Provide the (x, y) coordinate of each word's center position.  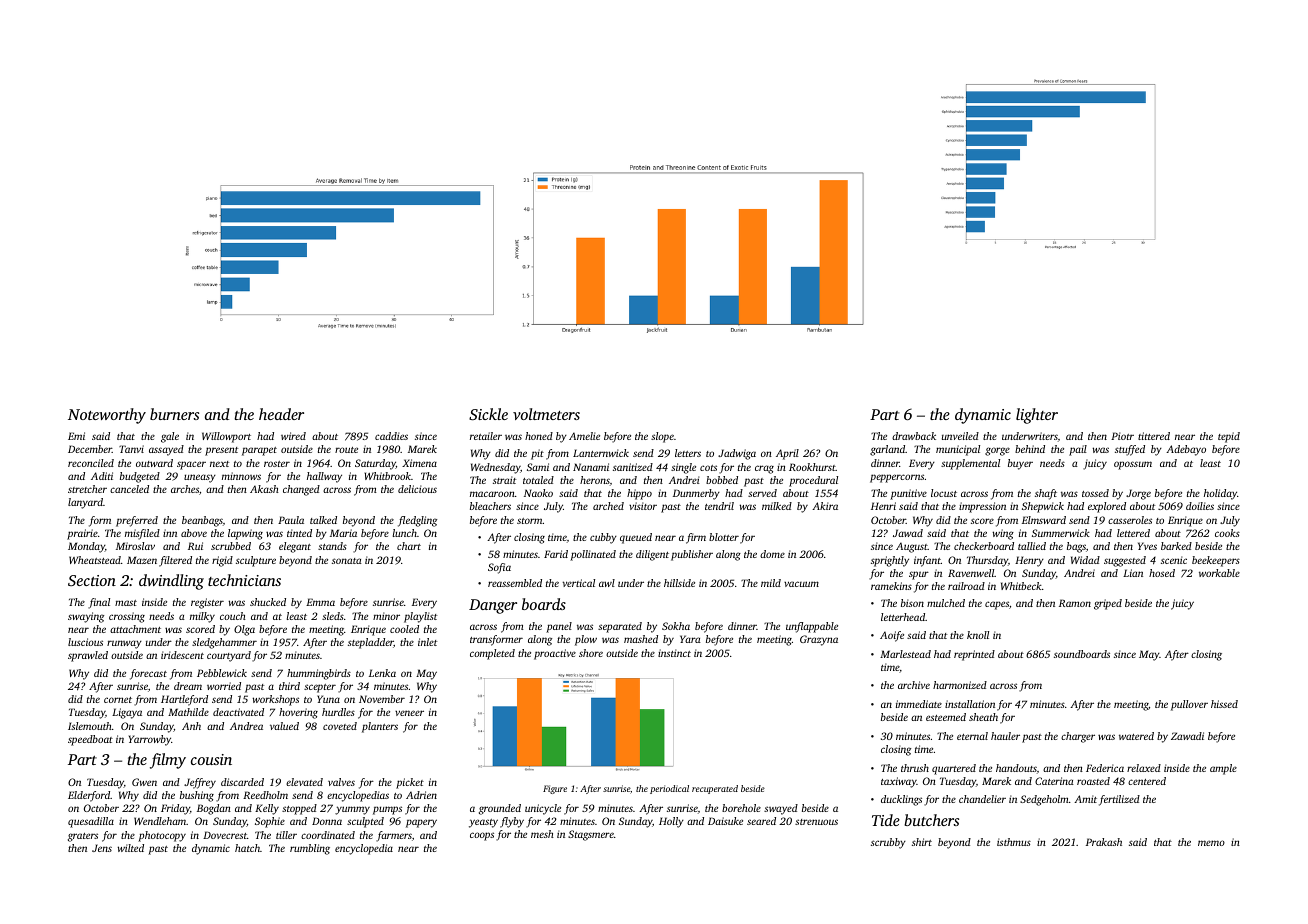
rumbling (310, 849)
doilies (1200, 506)
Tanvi (131, 449)
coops (482, 836)
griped (1108, 604)
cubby (603, 538)
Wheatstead (95, 560)
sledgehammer (224, 643)
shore (591, 653)
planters (380, 727)
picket (410, 783)
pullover (1189, 705)
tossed (1095, 493)
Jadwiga (737, 454)
